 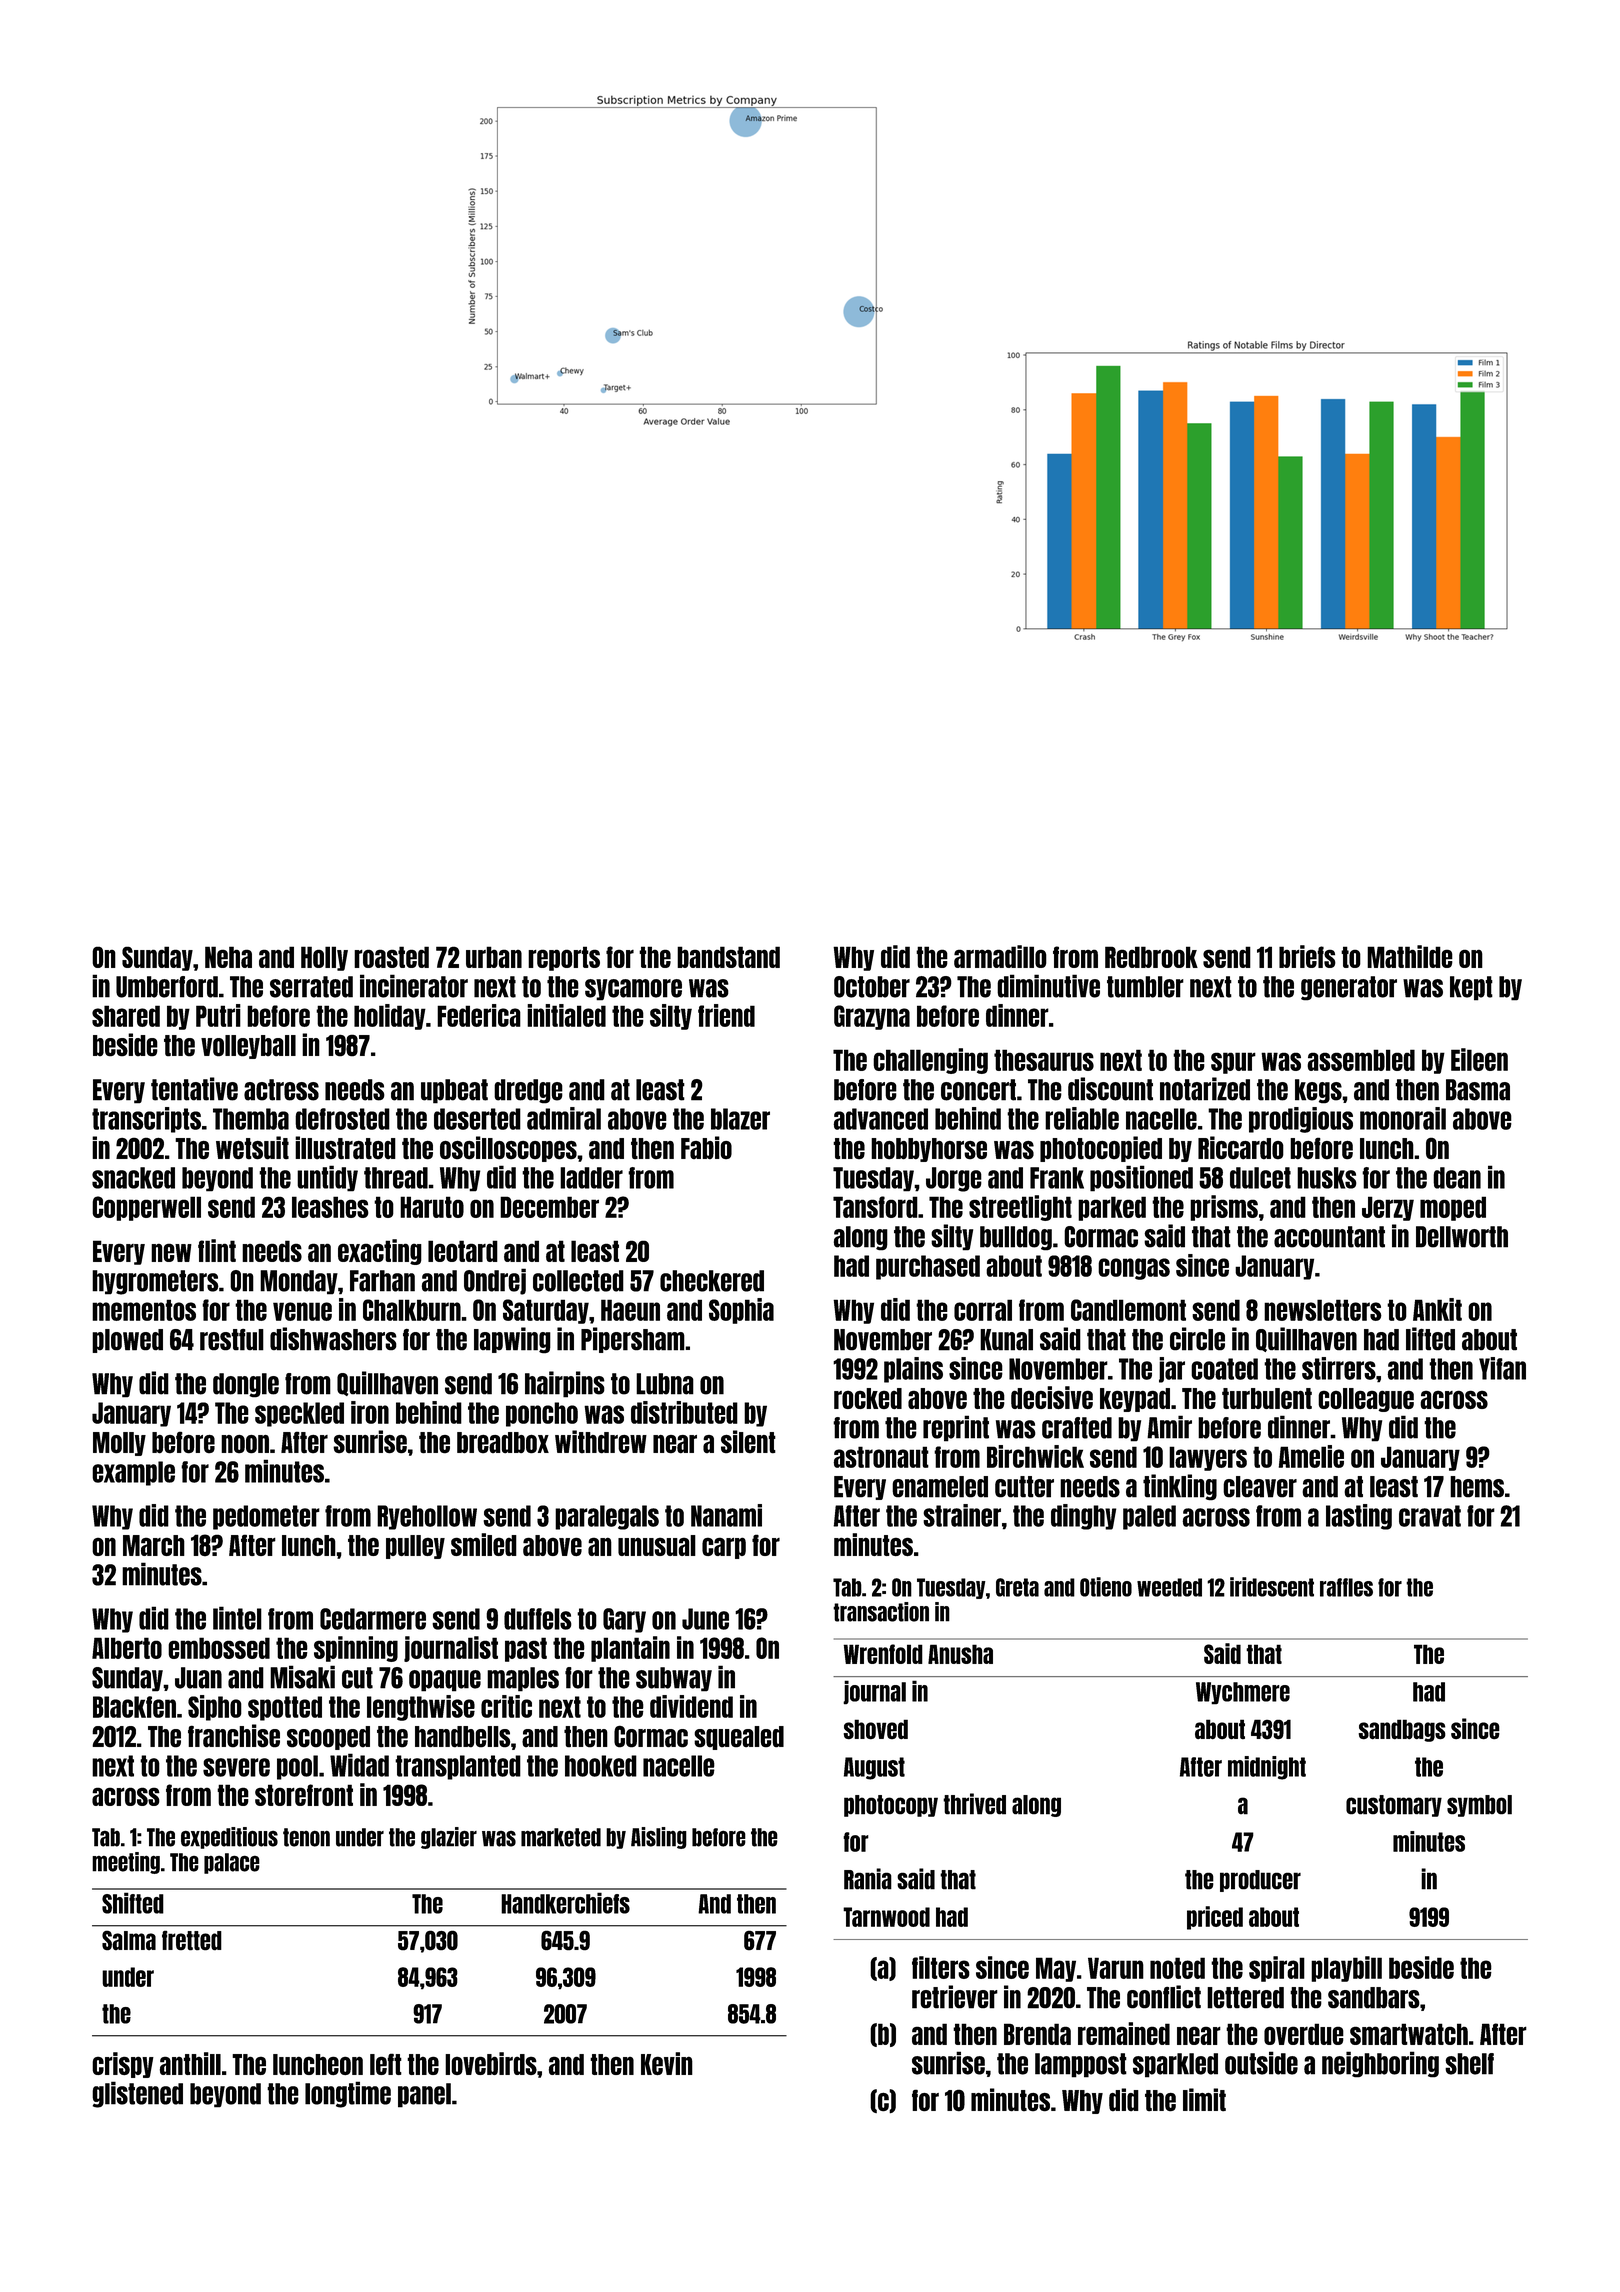 I want to click on silent, so click(x=748, y=1442).
